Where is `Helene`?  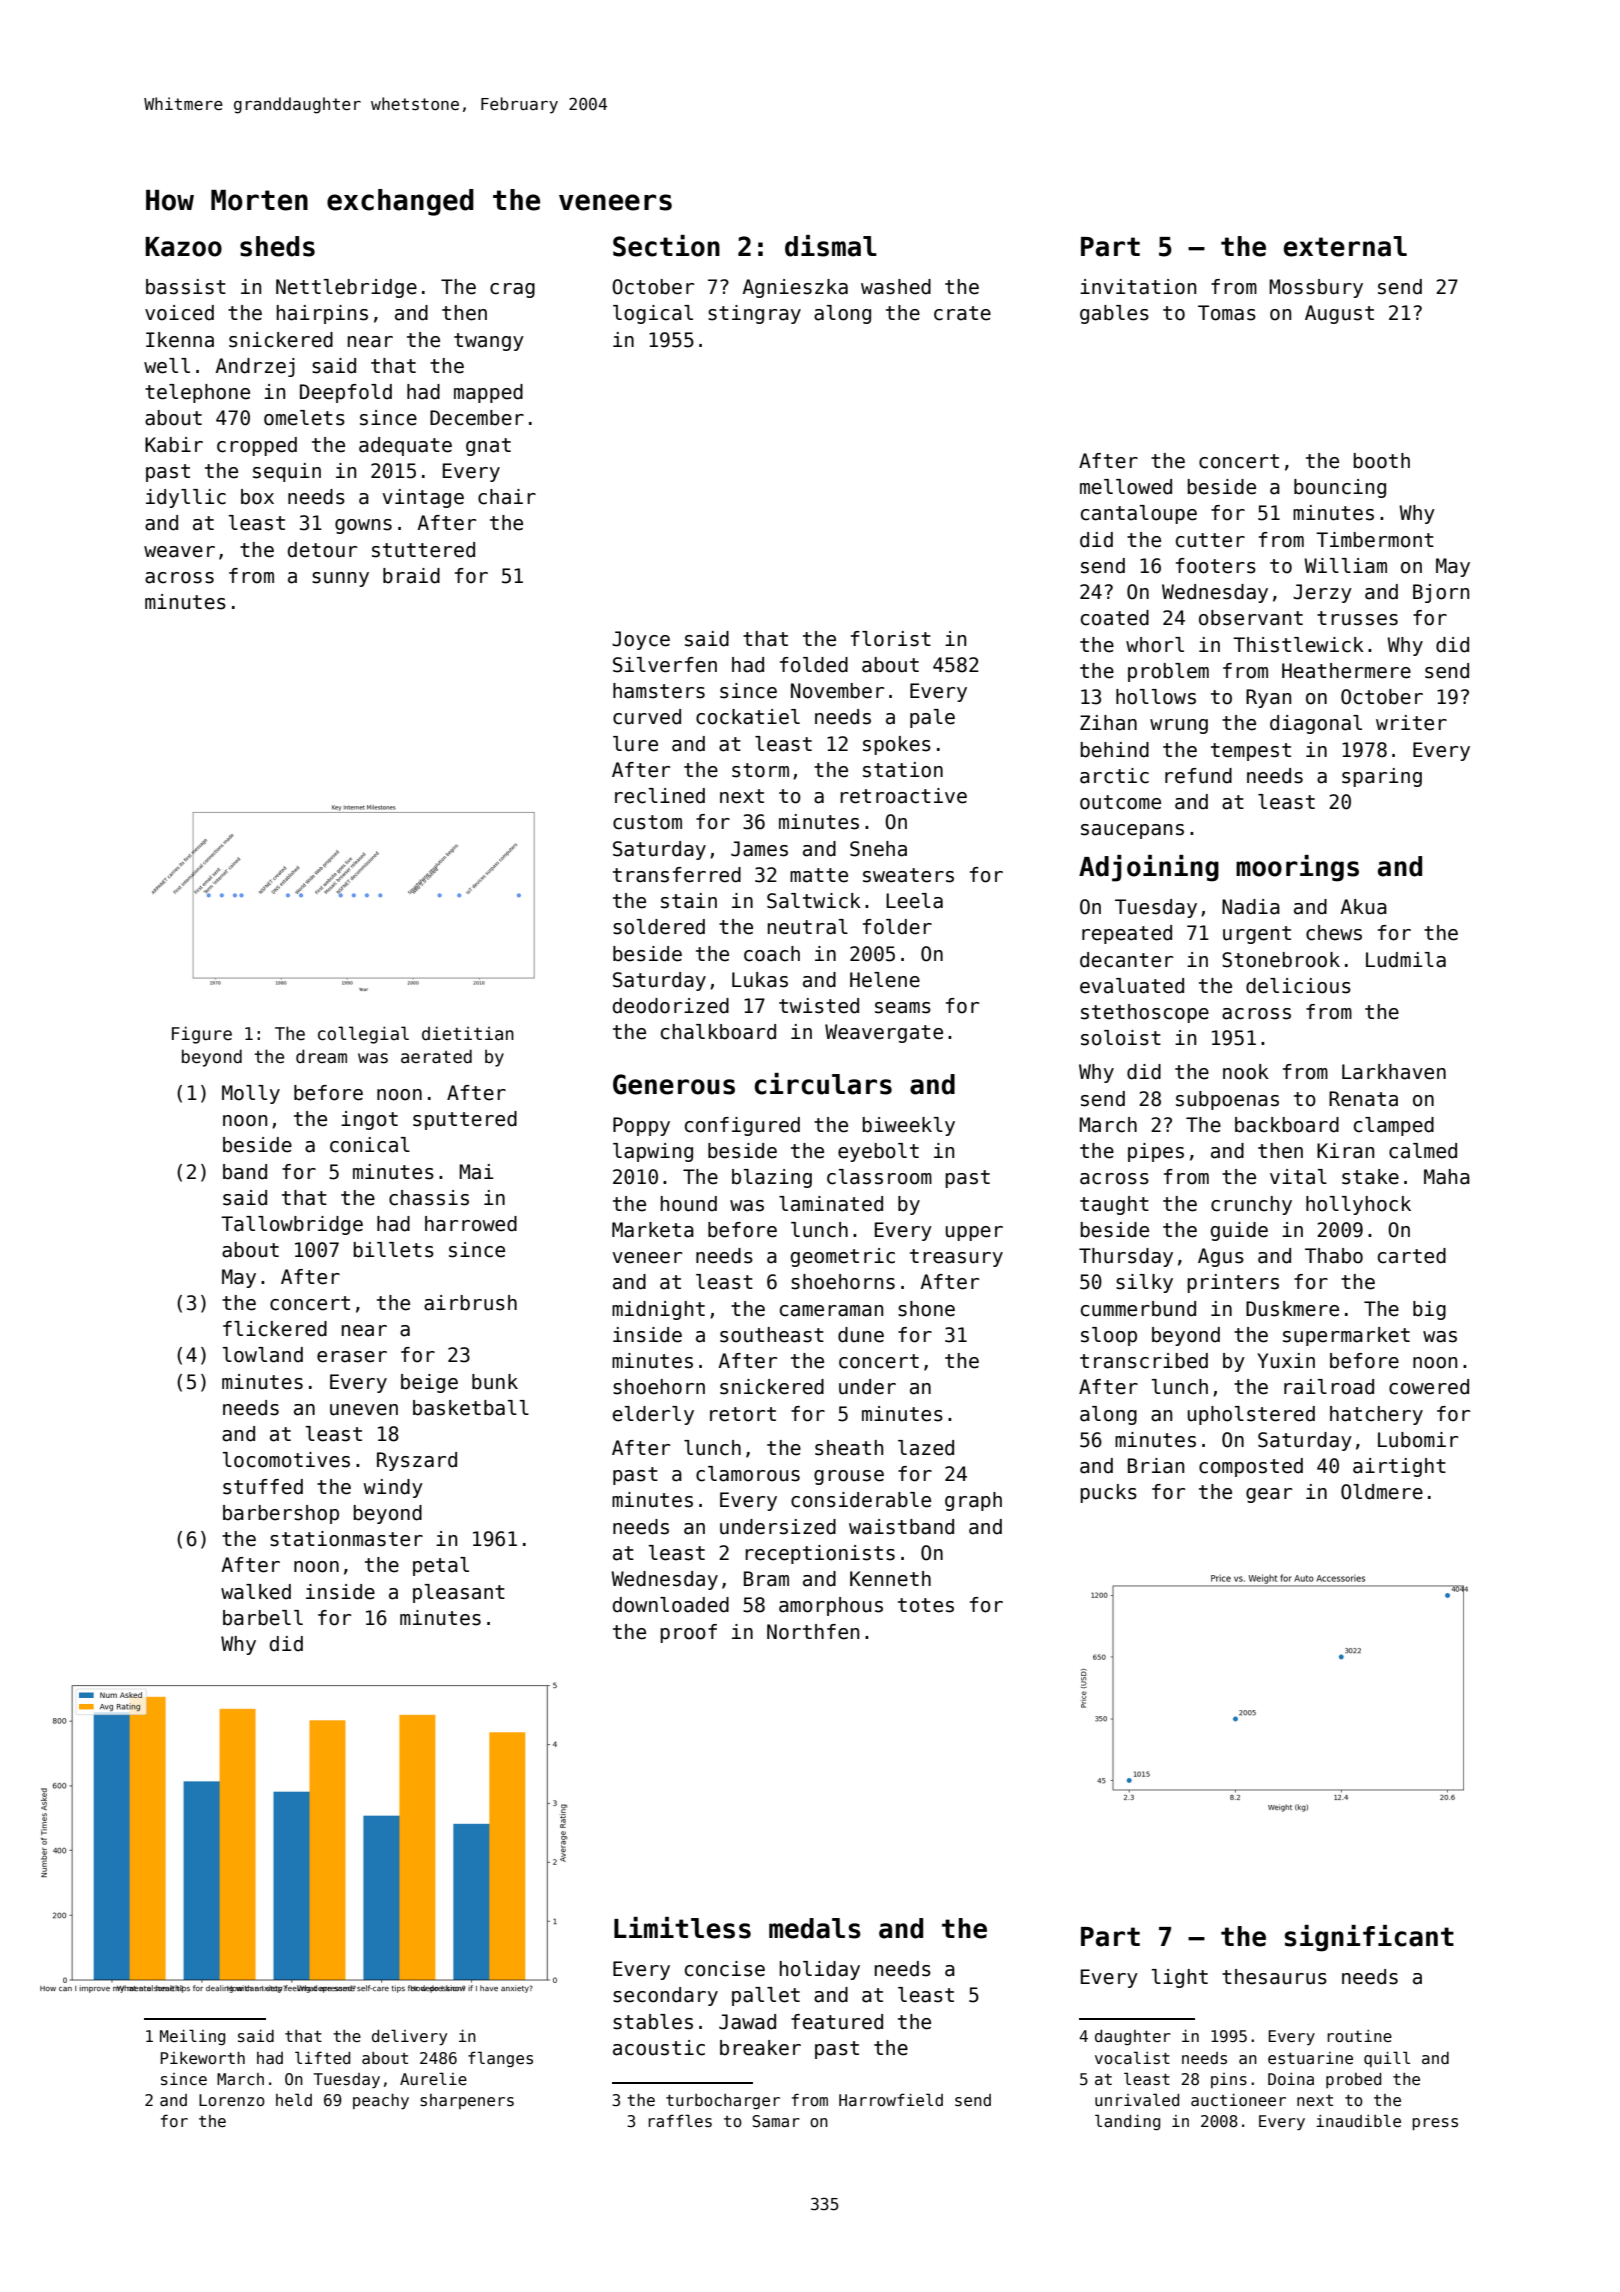 Helene is located at coordinates (885, 980).
